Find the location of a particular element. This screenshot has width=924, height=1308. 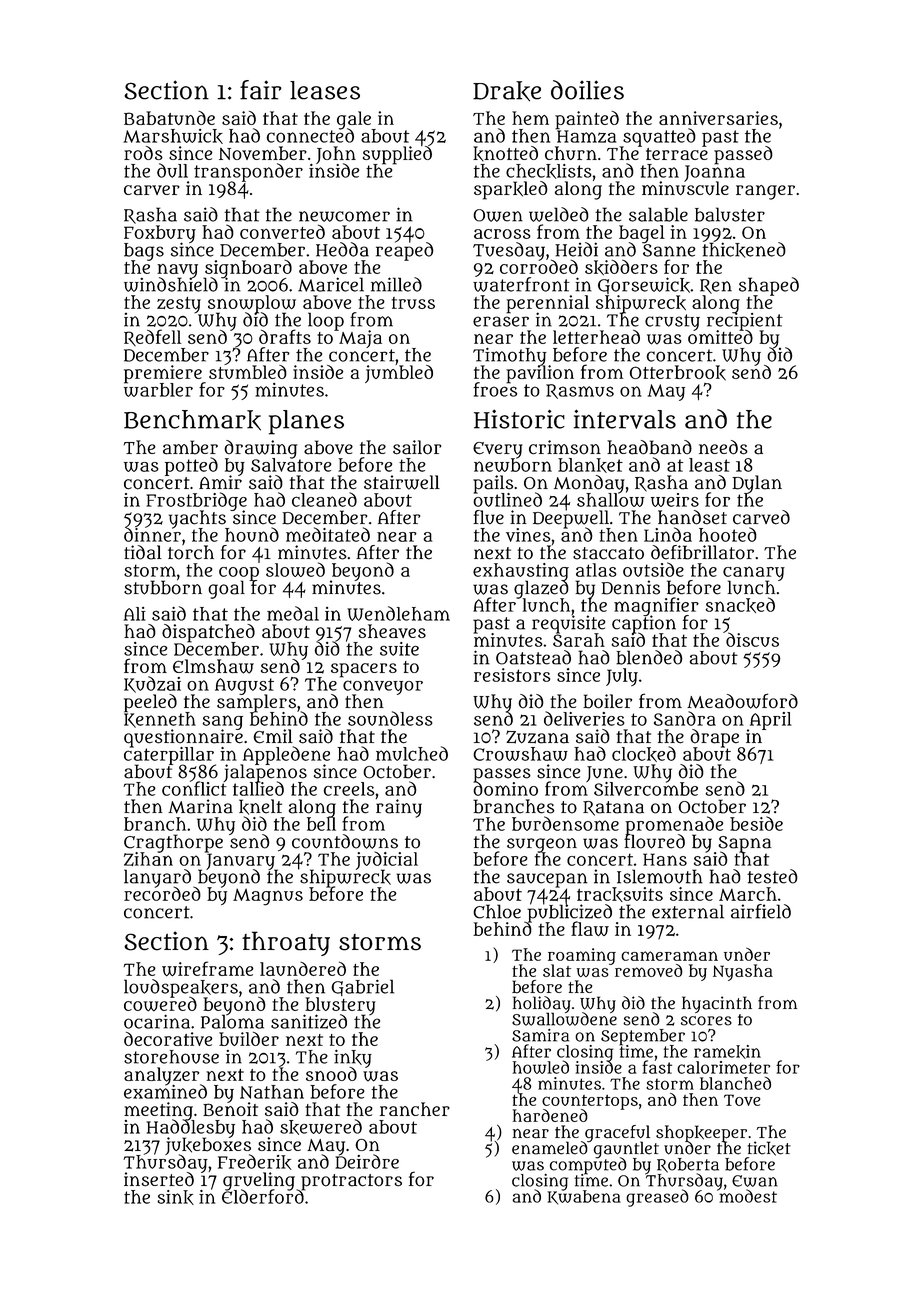

countdowns is located at coordinates (345, 841).
